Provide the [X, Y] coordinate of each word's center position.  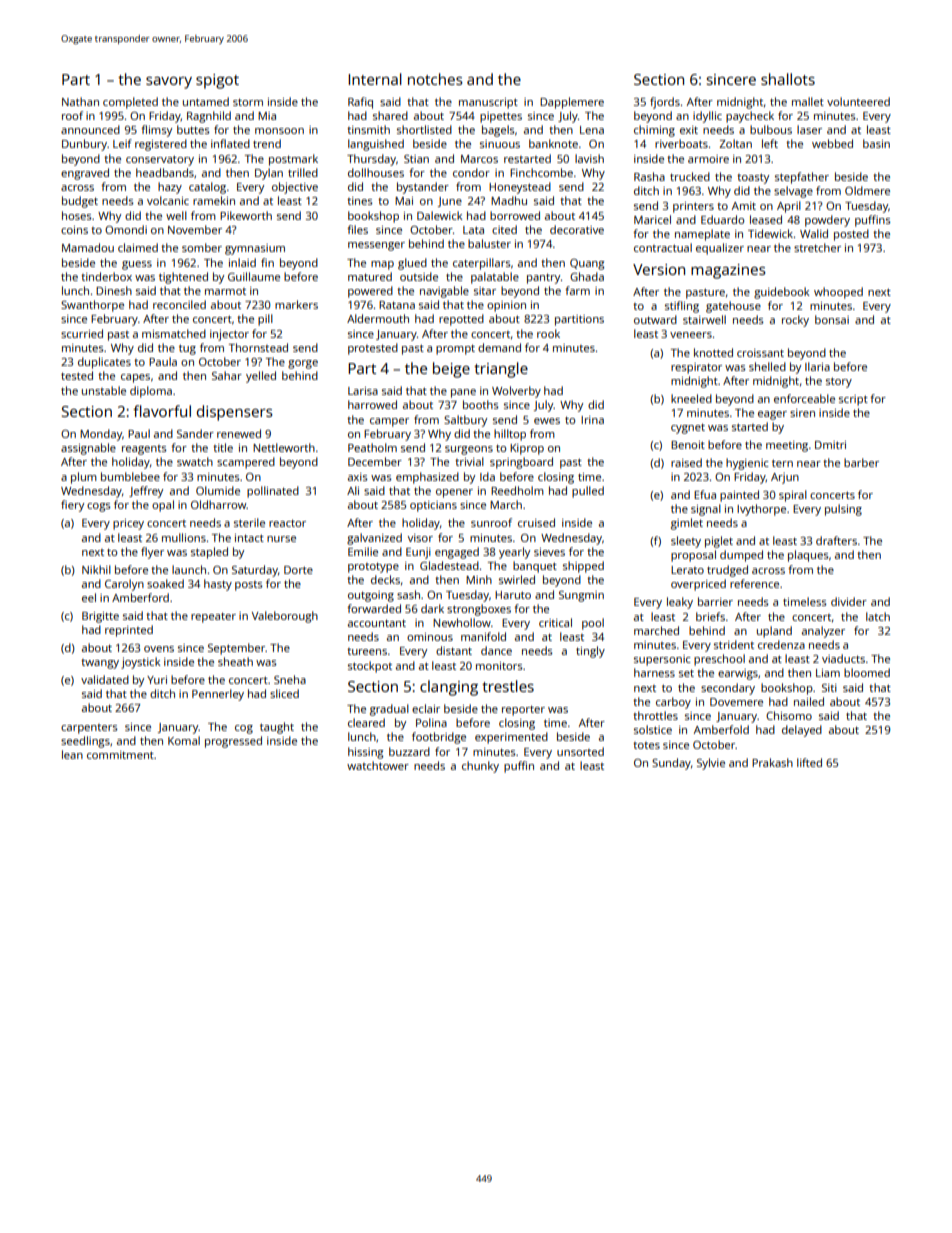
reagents [144, 450]
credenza [781, 644]
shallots [788, 79]
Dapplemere [572, 103]
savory [169, 83]
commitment [120, 755]
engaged [457, 553]
